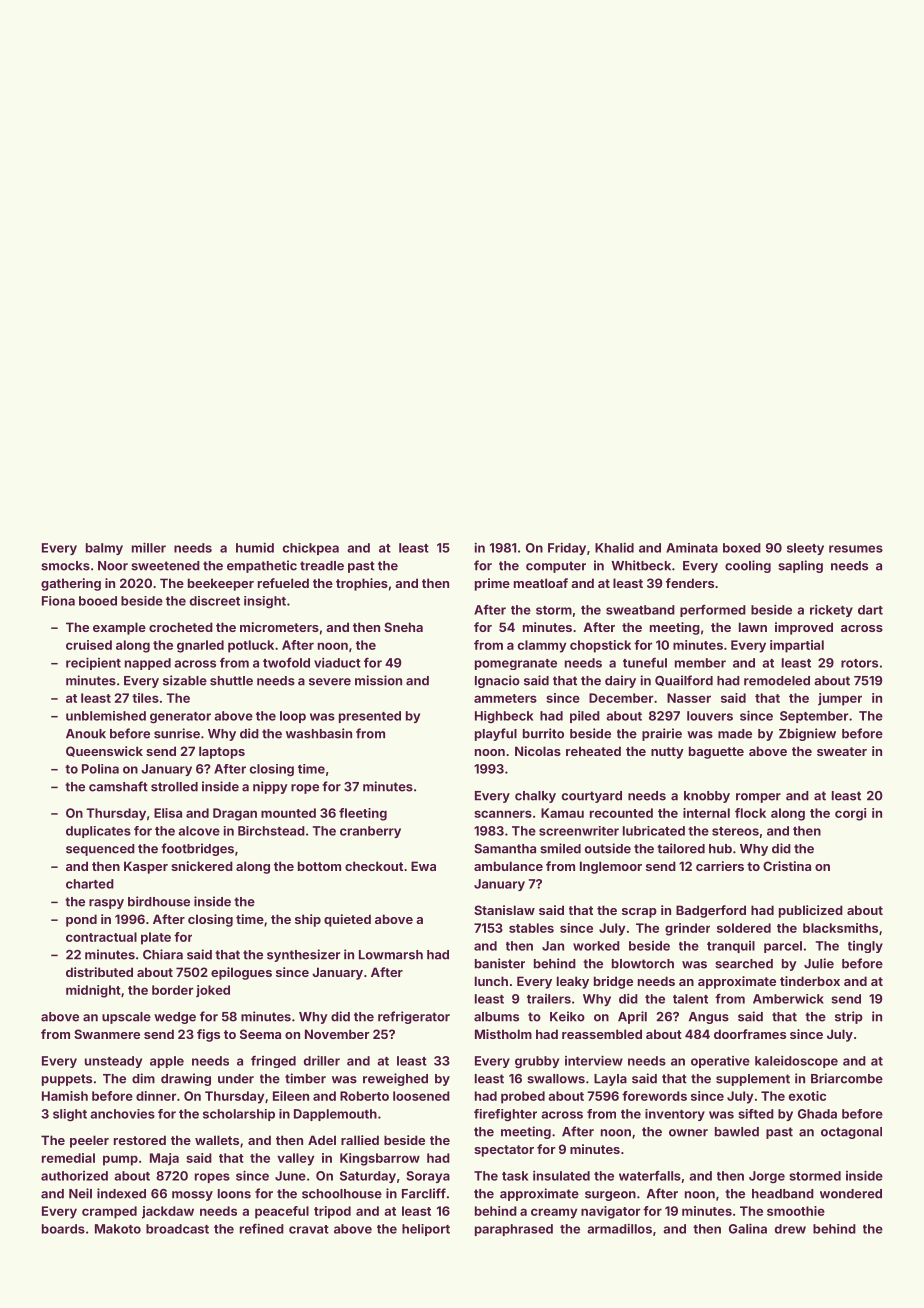 This screenshot has height=1308, width=924. I want to click on ammeters, so click(505, 698).
